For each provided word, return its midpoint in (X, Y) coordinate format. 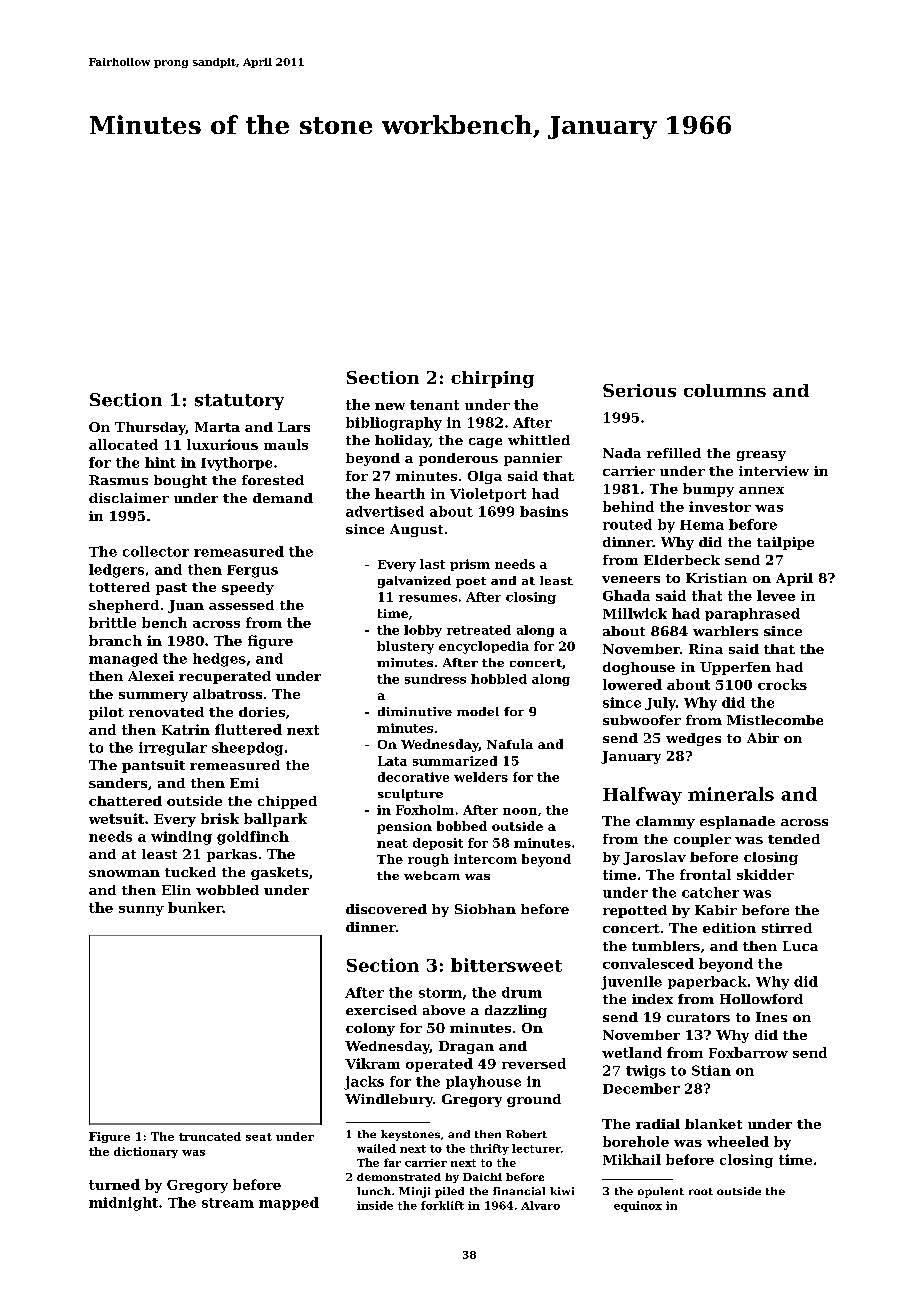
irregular (173, 749)
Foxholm (425, 810)
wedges (693, 739)
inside (375, 1205)
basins (544, 511)
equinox (638, 1206)
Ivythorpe (236, 464)
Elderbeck (682, 560)
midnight (123, 1204)
